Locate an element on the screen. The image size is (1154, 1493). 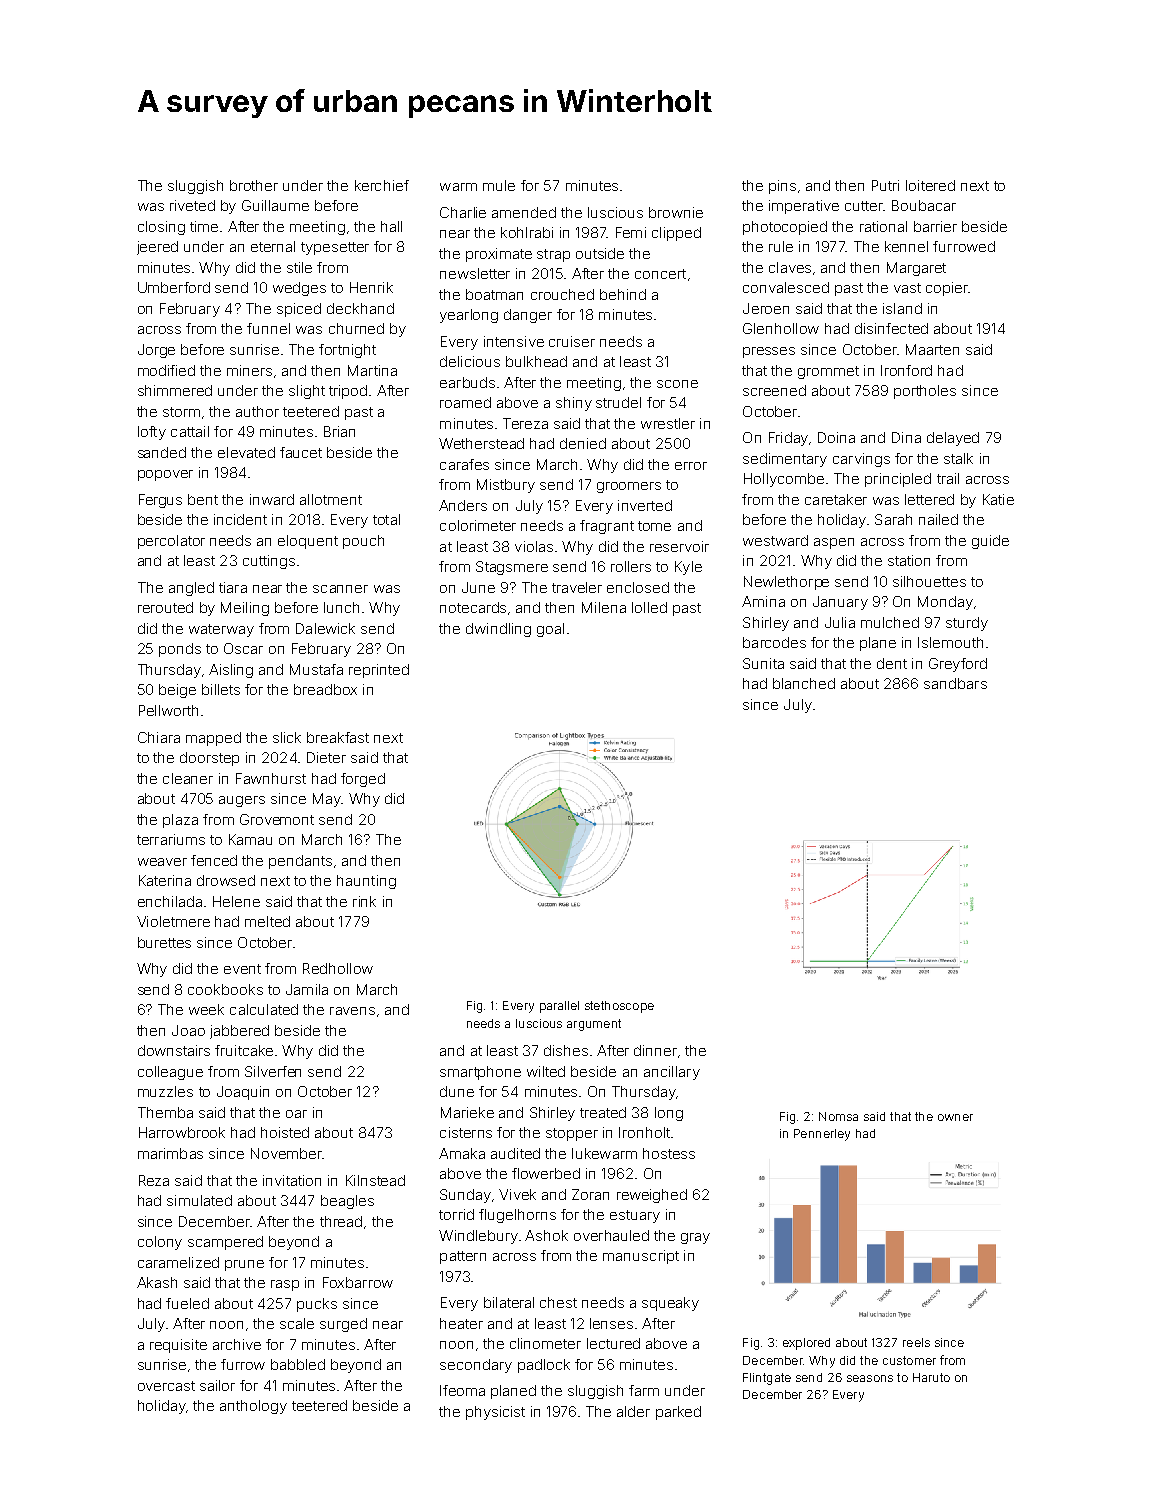
ravens is located at coordinates (352, 1011).
